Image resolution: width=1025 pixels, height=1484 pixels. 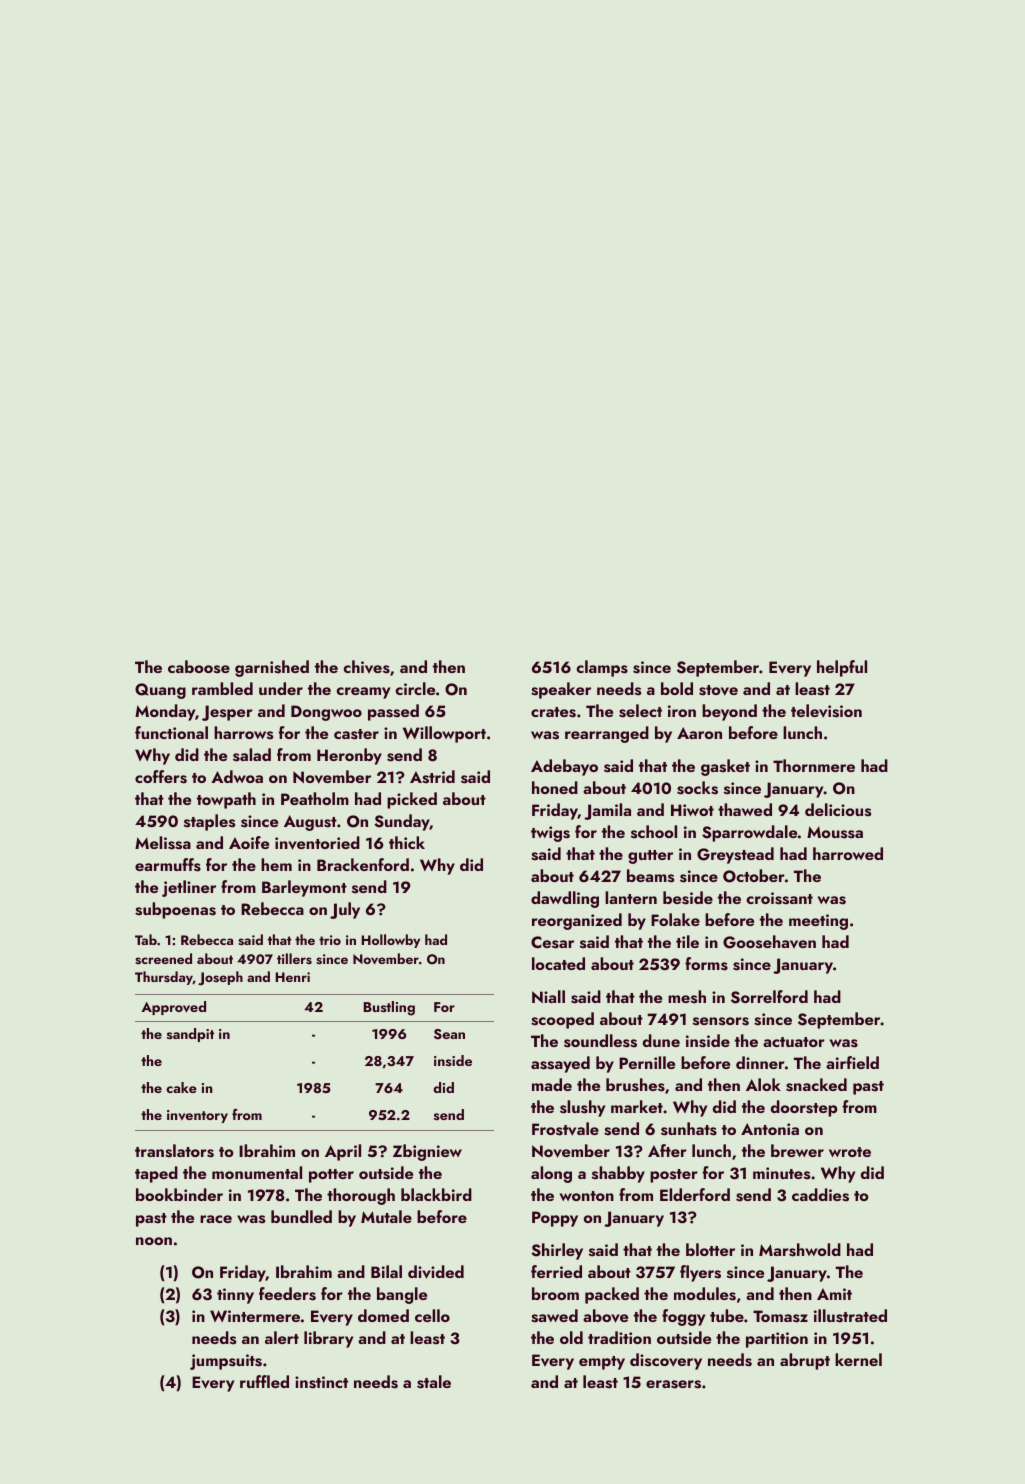 I want to click on jumpsuits, so click(x=226, y=1362).
